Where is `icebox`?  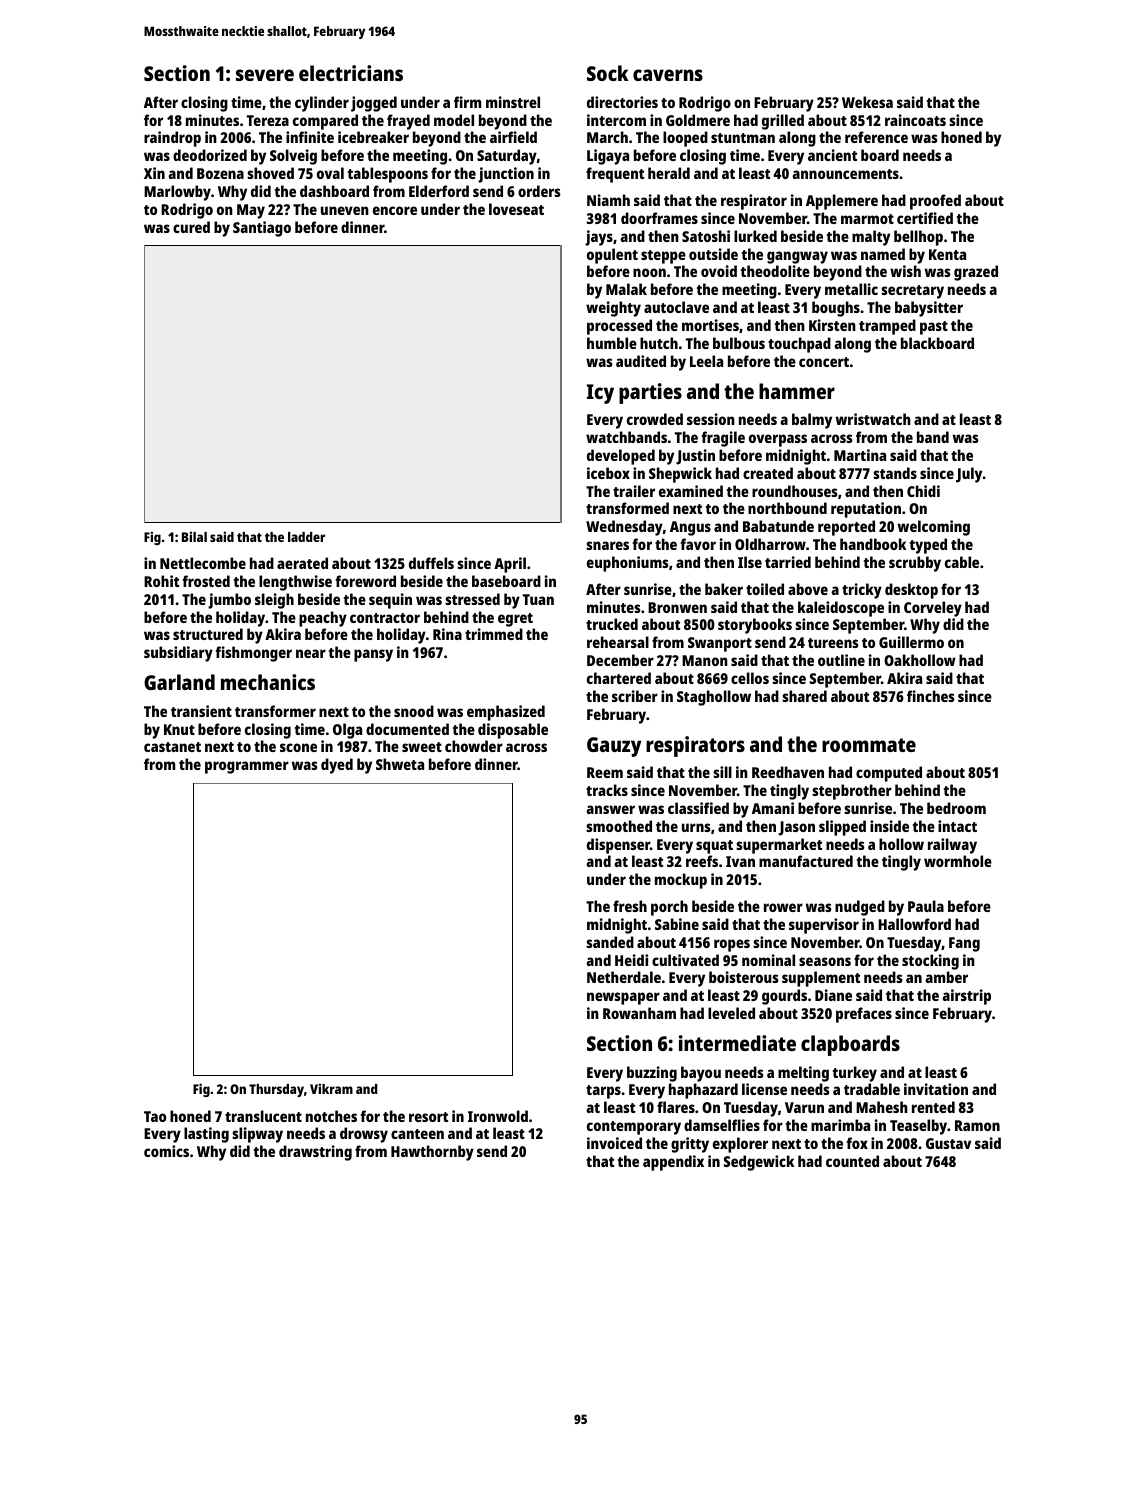
icebox is located at coordinates (608, 473).
